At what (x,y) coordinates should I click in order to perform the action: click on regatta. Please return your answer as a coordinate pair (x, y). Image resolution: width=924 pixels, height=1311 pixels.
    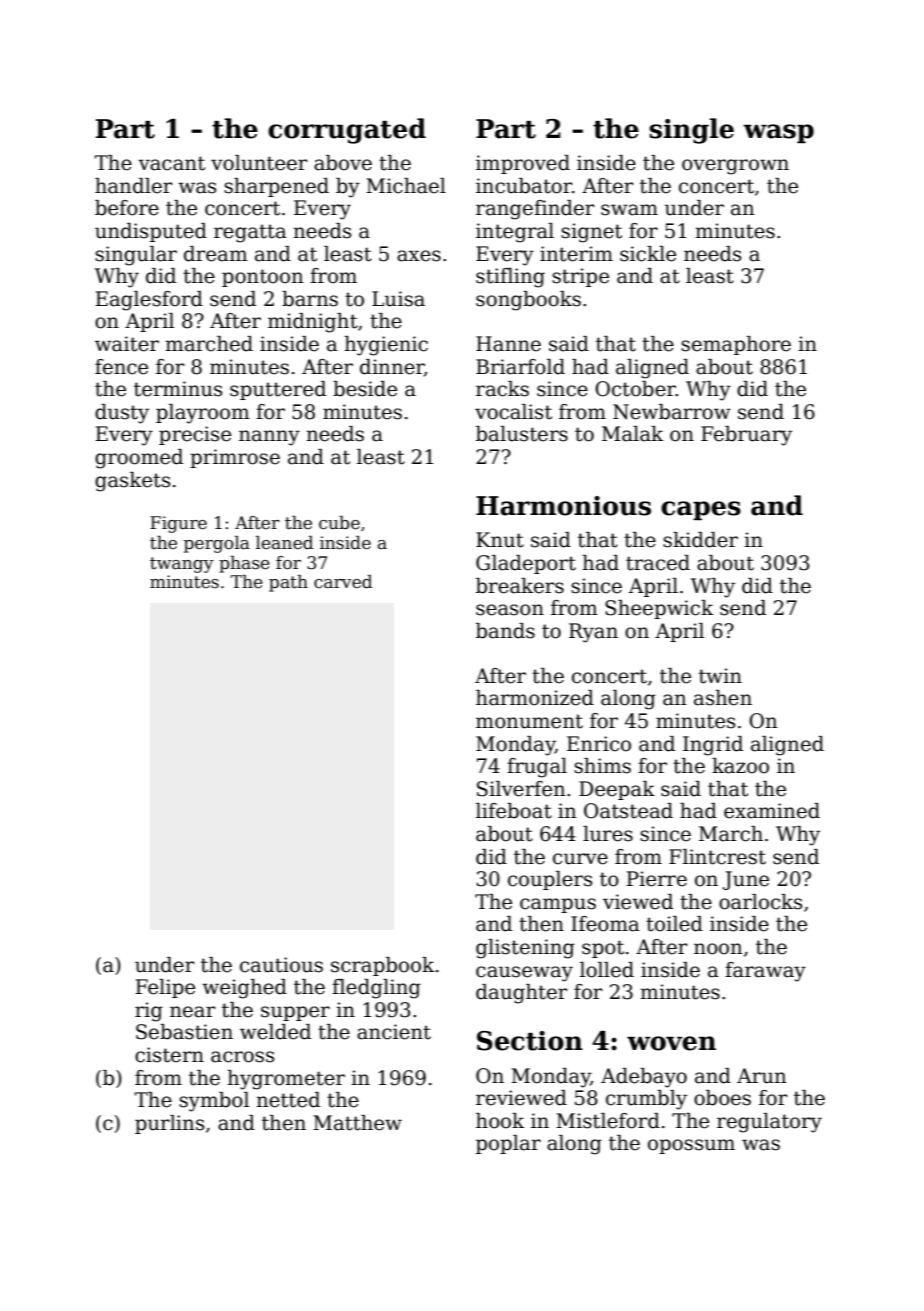
    Looking at the image, I should click on (250, 233).
